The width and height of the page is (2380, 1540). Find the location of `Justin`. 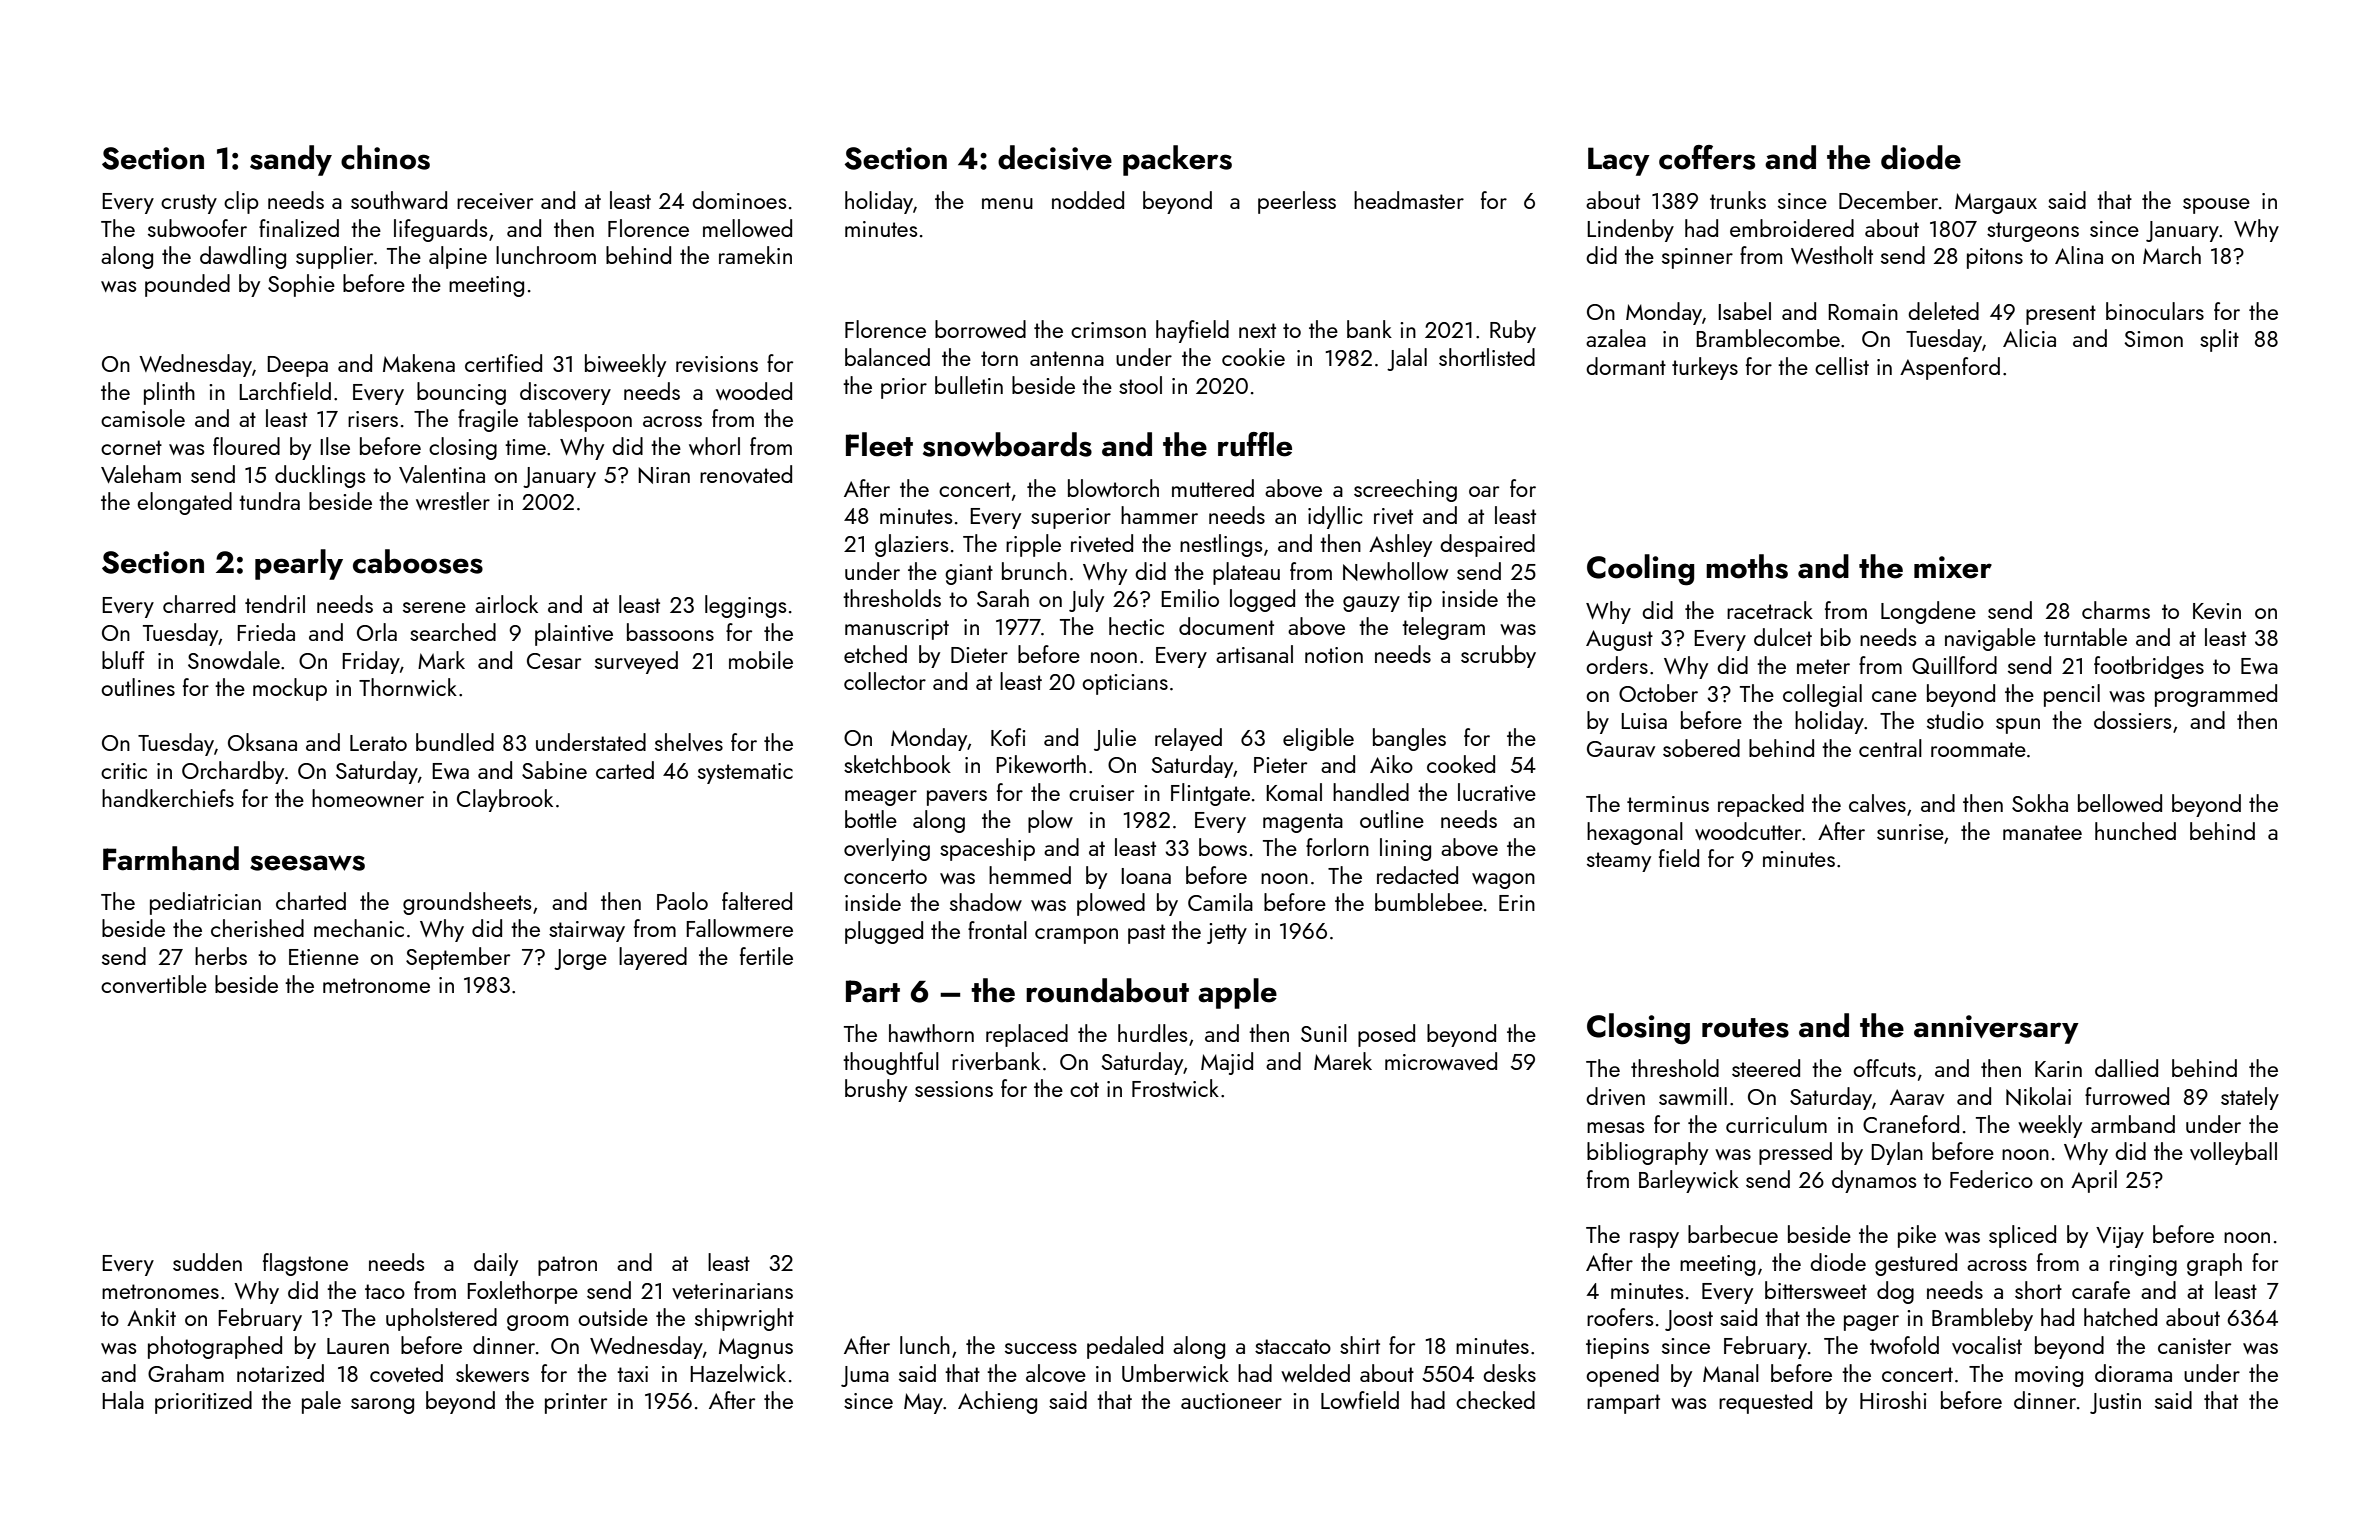

Justin is located at coordinates (2115, 1403).
